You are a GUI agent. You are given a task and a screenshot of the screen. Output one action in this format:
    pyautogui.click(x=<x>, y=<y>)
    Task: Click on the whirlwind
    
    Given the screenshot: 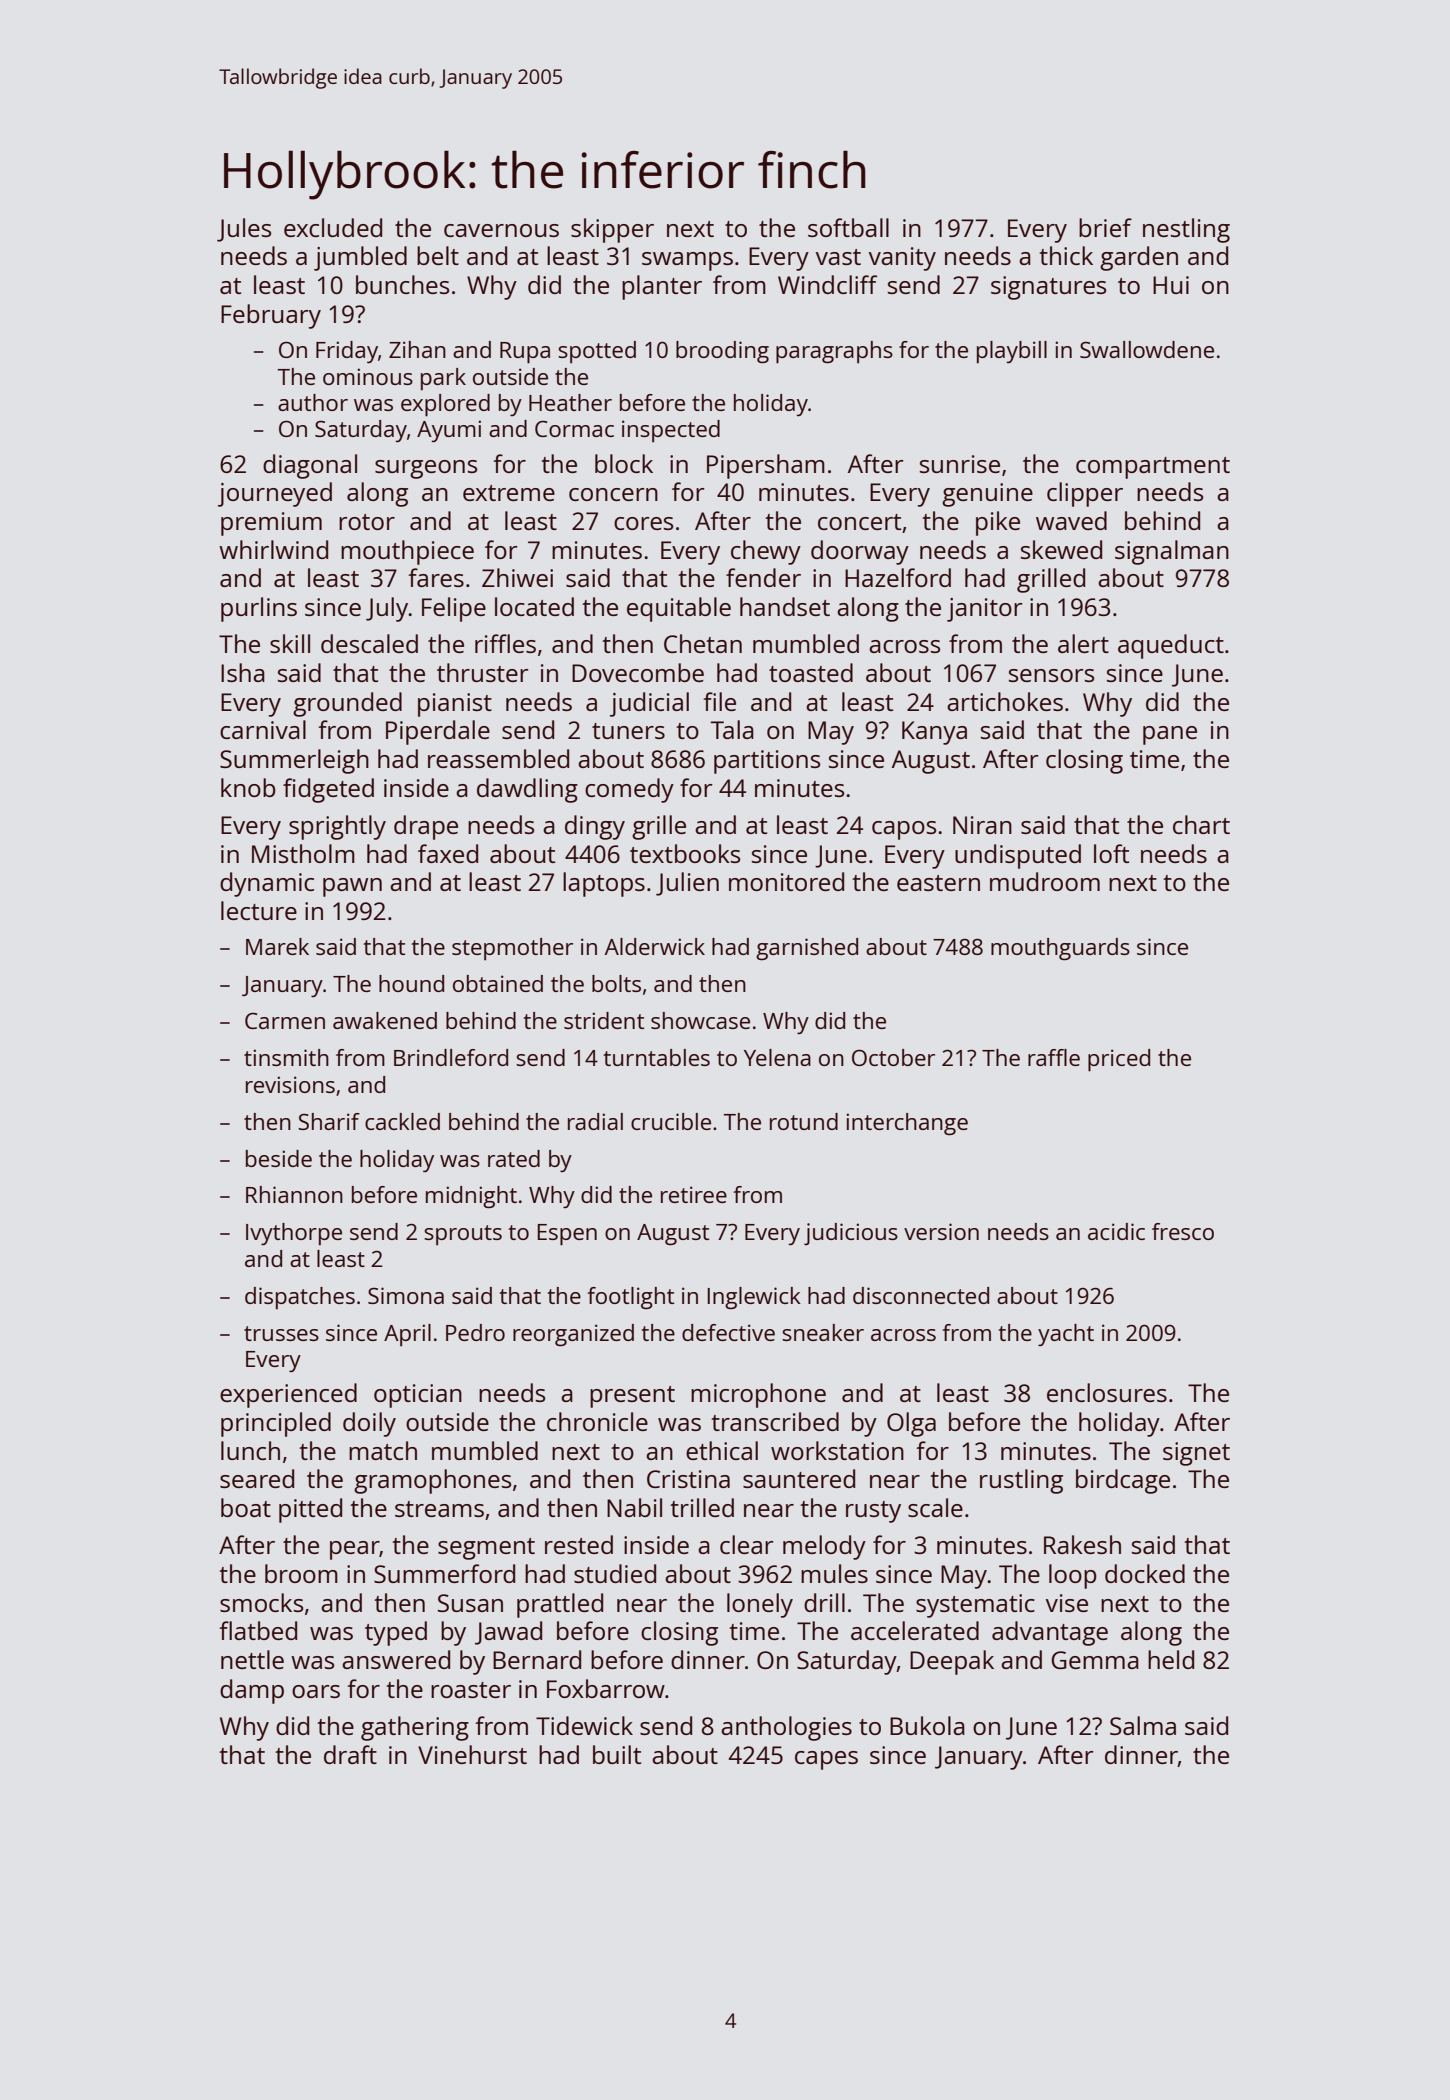 What is the action you would take?
    pyautogui.click(x=273, y=549)
